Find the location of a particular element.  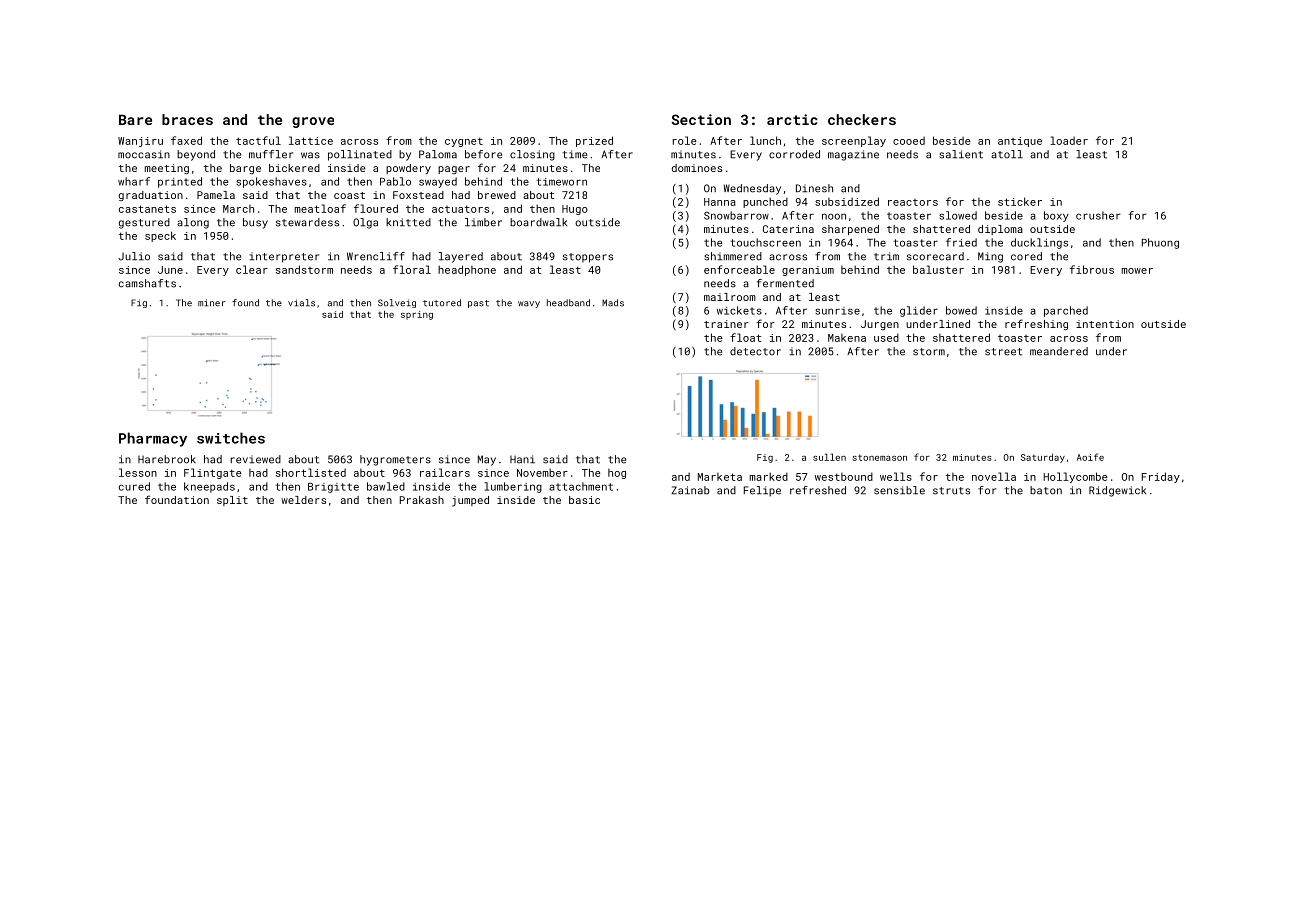

spring is located at coordinates (417, 315).
